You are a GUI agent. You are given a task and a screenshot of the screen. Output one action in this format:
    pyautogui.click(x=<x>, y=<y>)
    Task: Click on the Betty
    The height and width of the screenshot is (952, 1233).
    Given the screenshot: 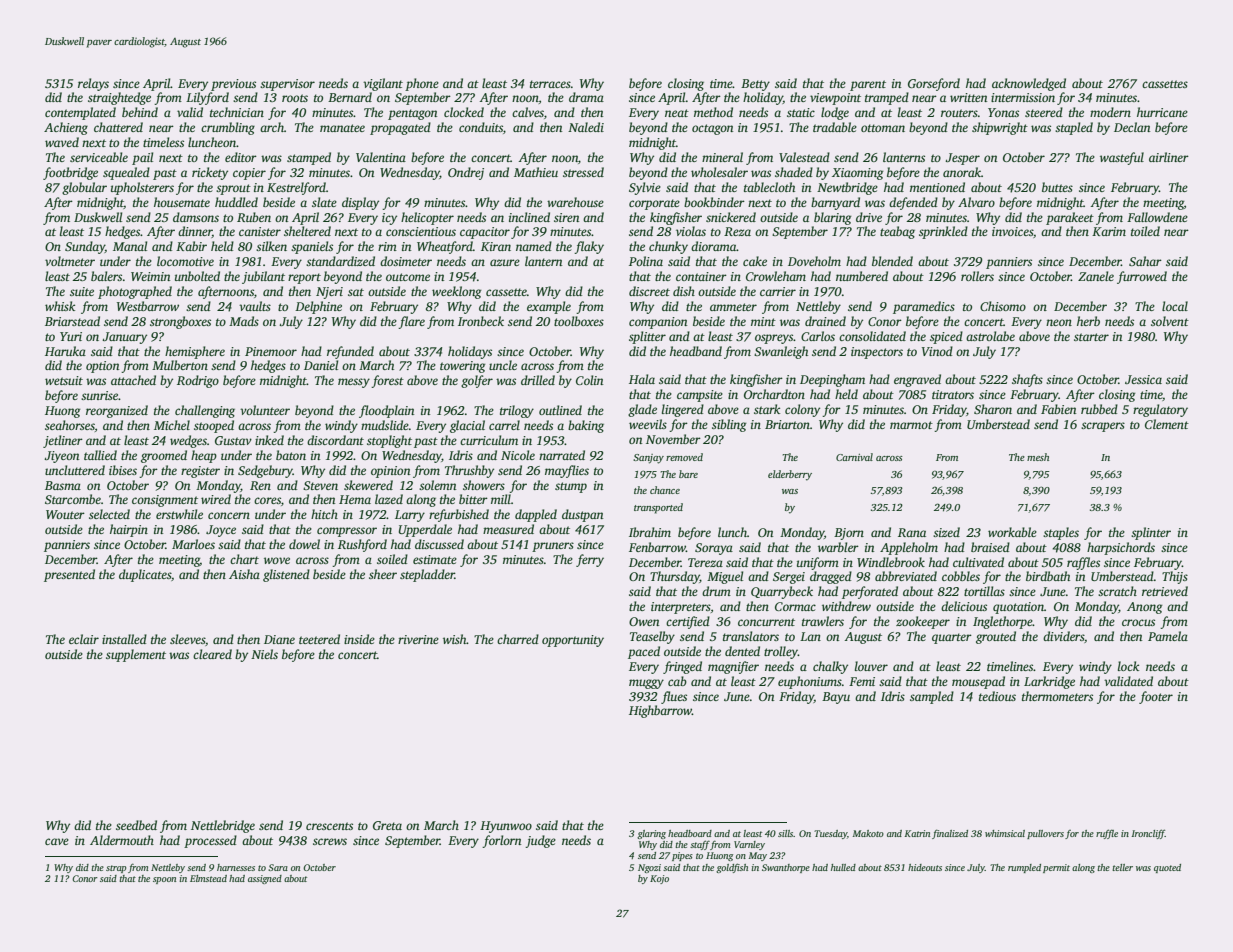 What is the action you would take?
    pyautogui.click(x=755, y=85)
